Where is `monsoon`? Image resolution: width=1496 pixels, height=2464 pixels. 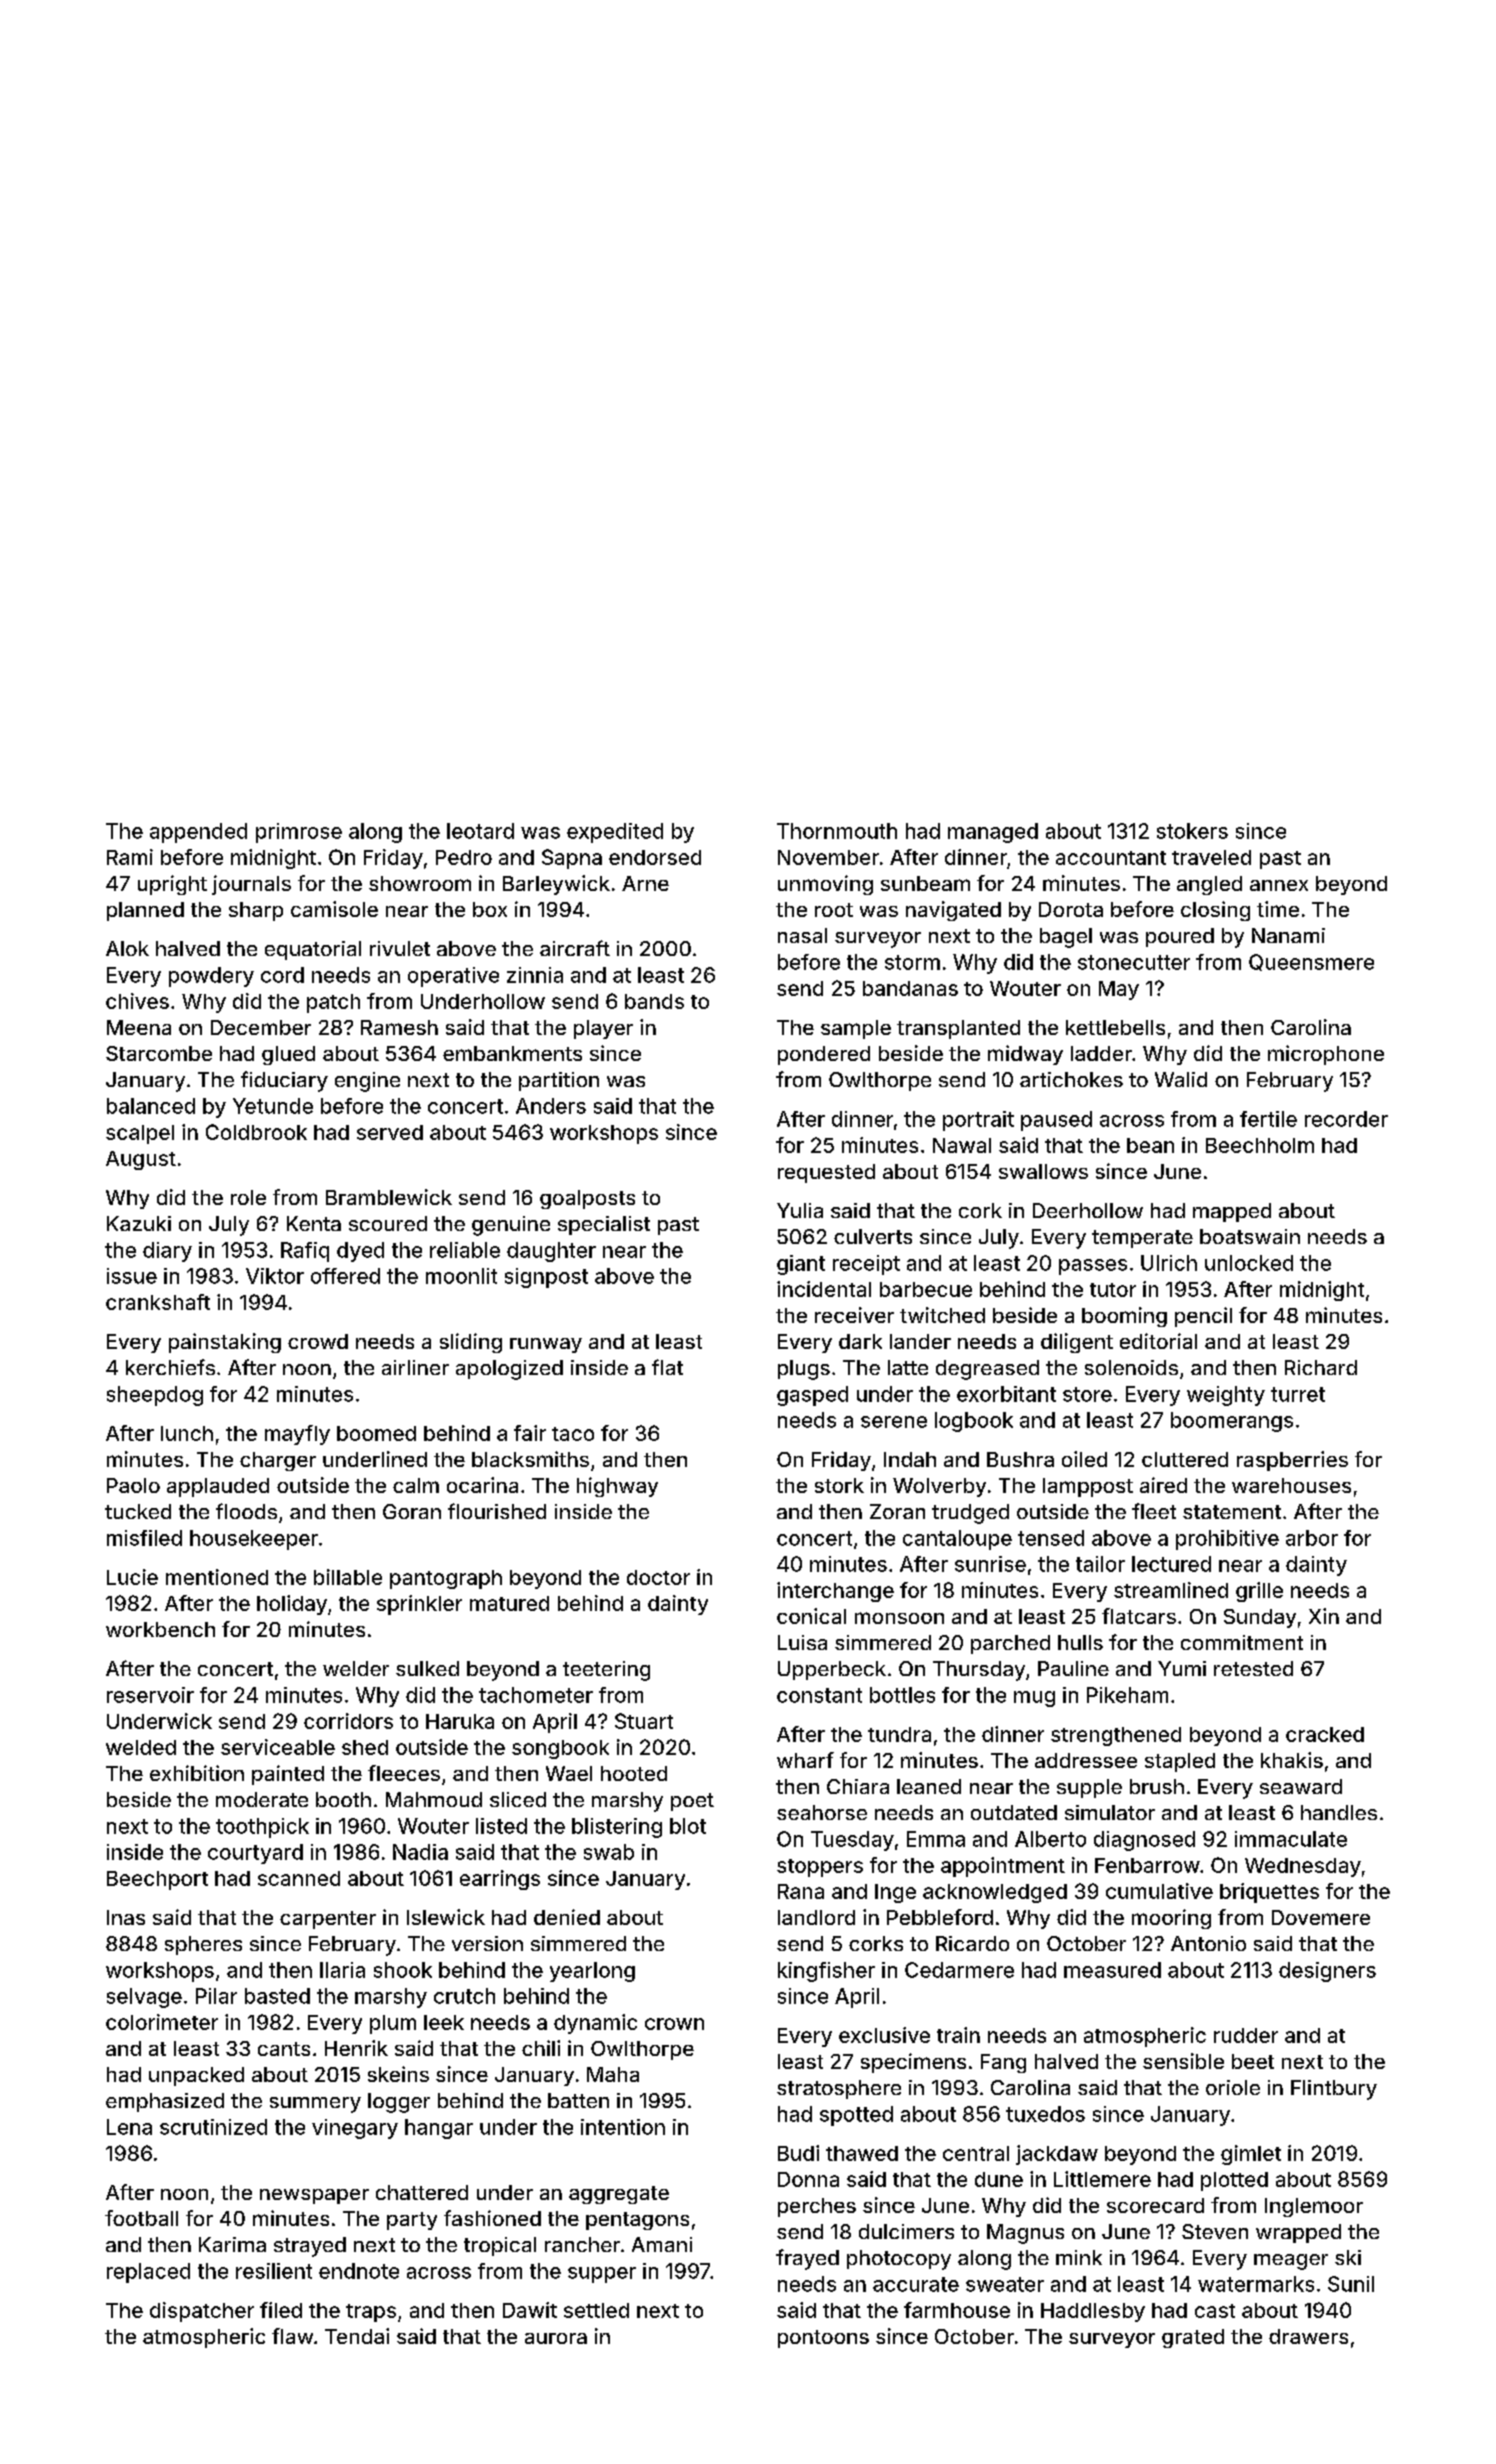
monsoon is located at coordinates (899, 1618).
